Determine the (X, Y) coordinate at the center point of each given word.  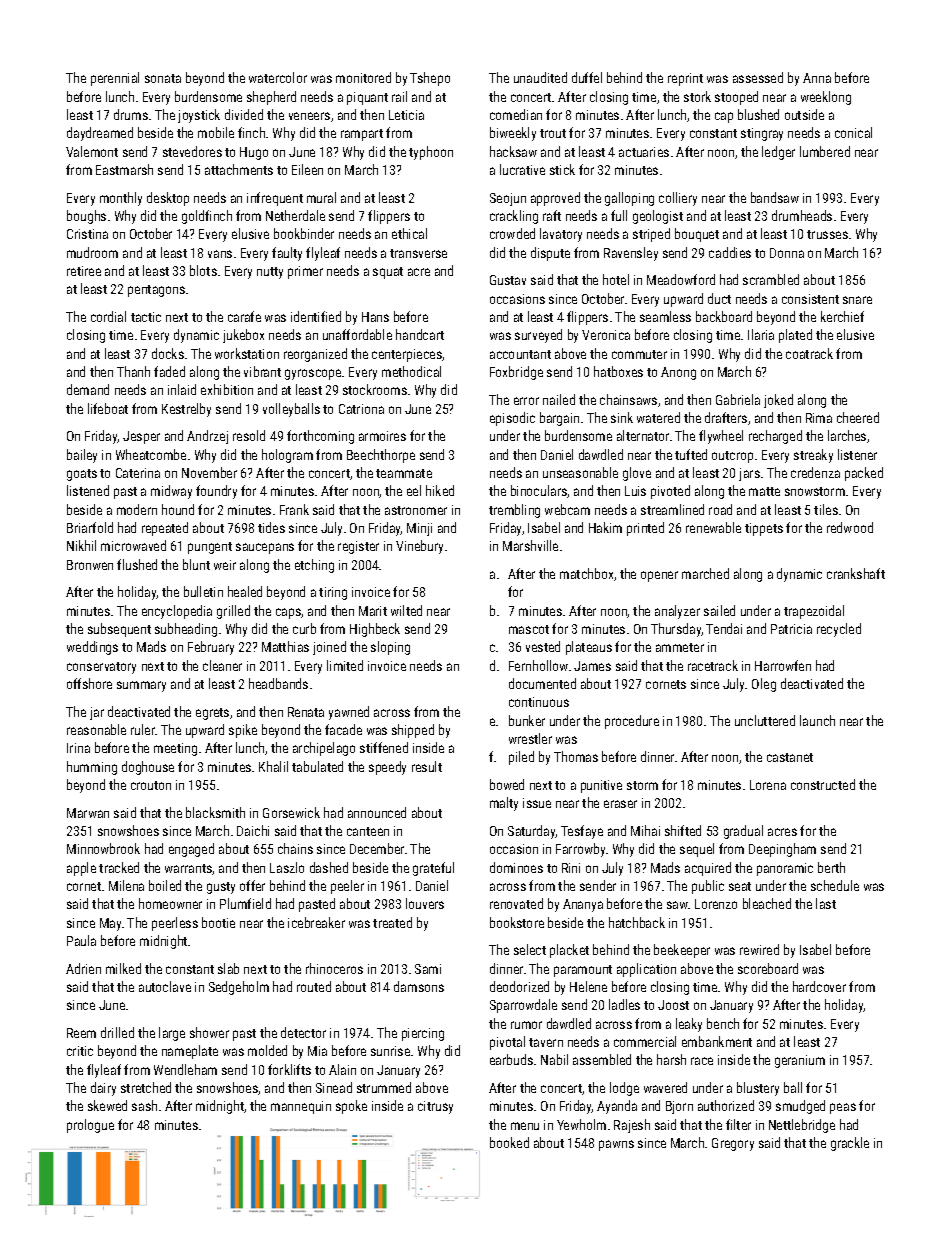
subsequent (119, 630)
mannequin (301, 1107)
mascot (529, 629)
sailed (719, 610)
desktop (168, 199)
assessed (758, 77)
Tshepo (430, 79)
